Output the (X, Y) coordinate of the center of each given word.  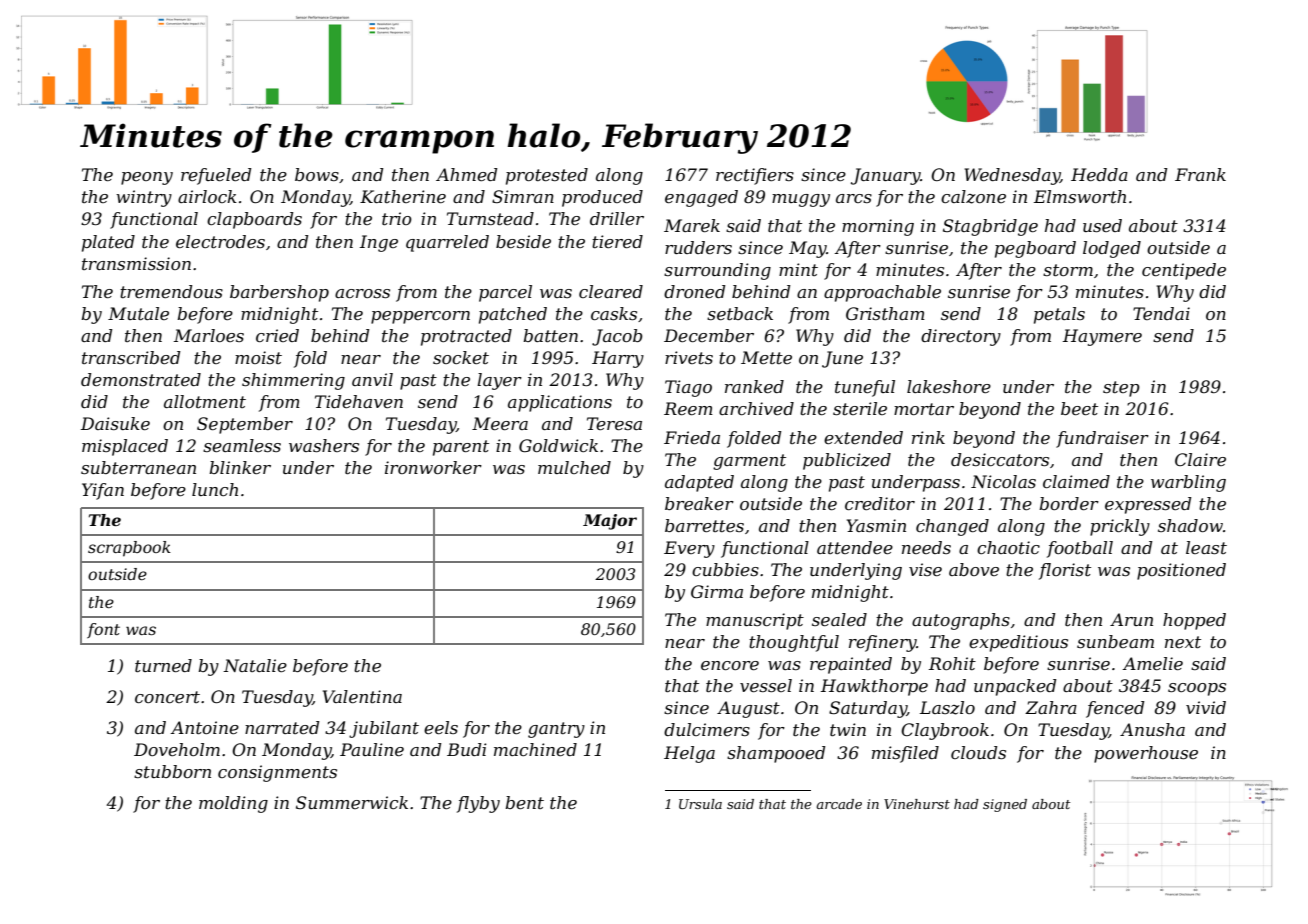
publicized (847, 461)
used (1102, 225)
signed (1005, 805)
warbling (1188, 483)
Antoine (204, 727)
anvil (372, 379)
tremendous (171, 291)
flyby (478, 804)
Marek (692, 225)
